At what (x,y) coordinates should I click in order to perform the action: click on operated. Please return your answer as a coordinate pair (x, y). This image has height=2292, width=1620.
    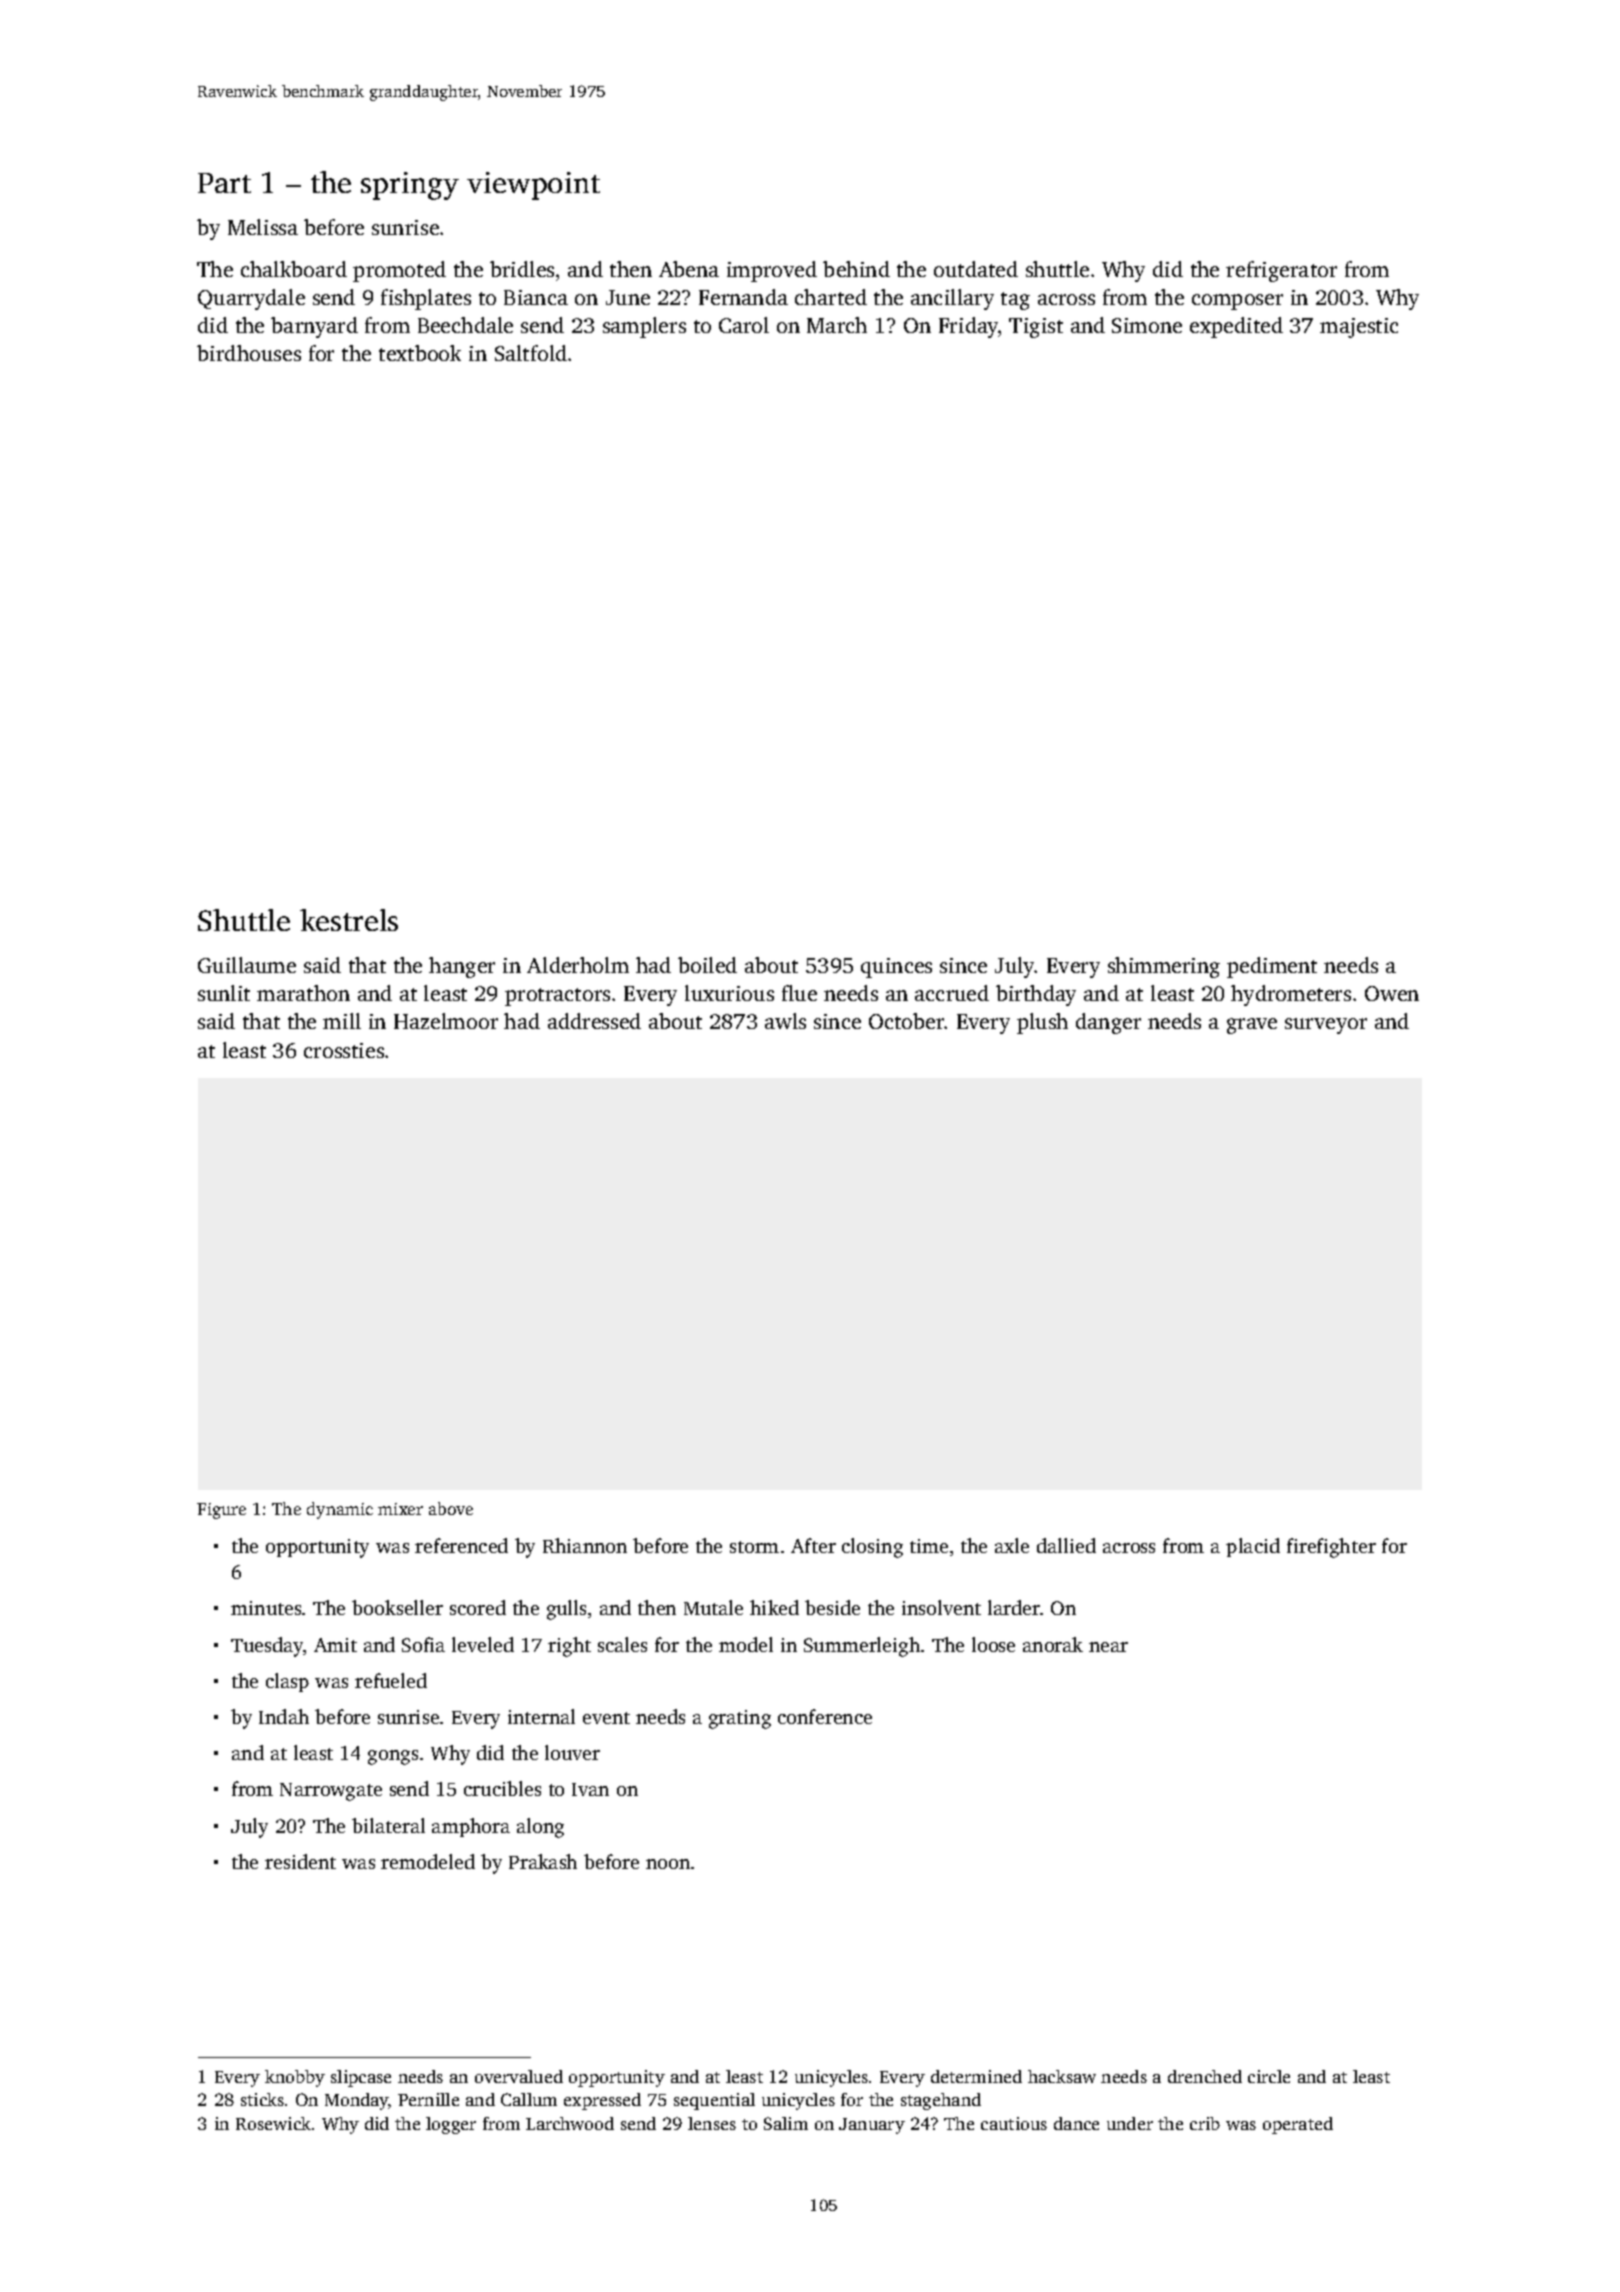
    Looking at the image, I should click on (1298, 2125).
